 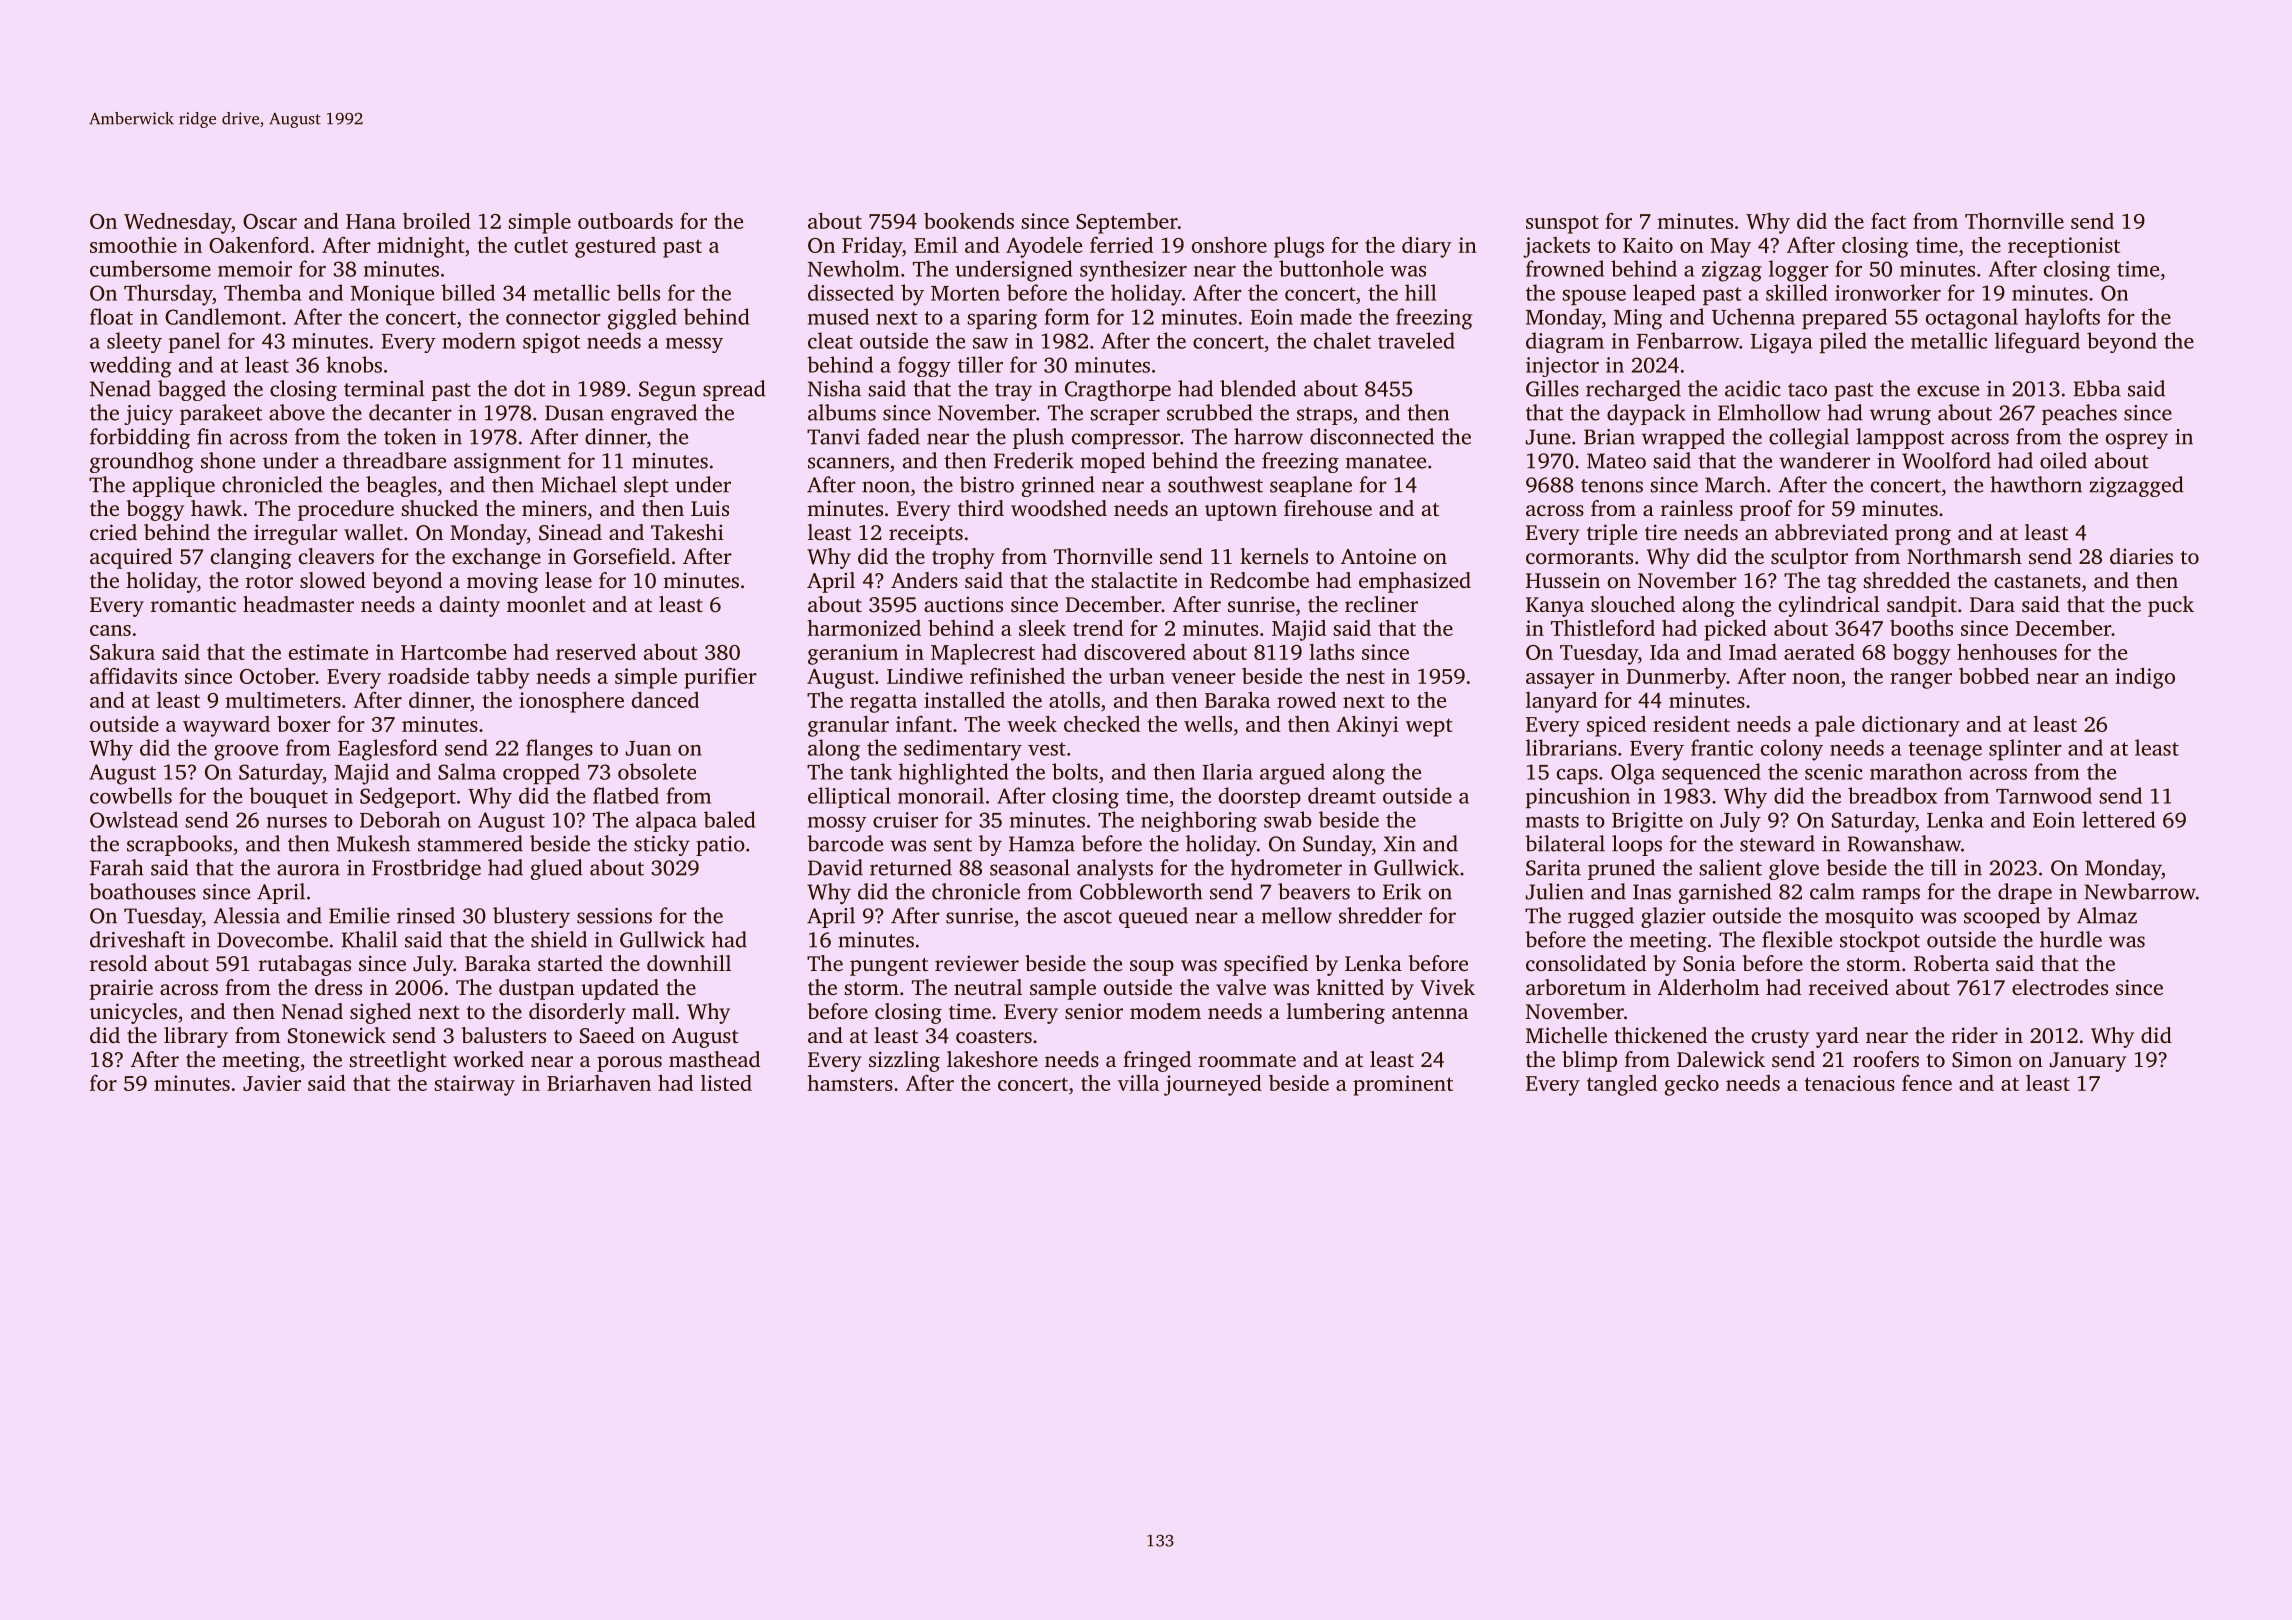 What do you see at coordinates (1306, 700) in the document?
I see `rowed` at bounding box center [1306, 700].
